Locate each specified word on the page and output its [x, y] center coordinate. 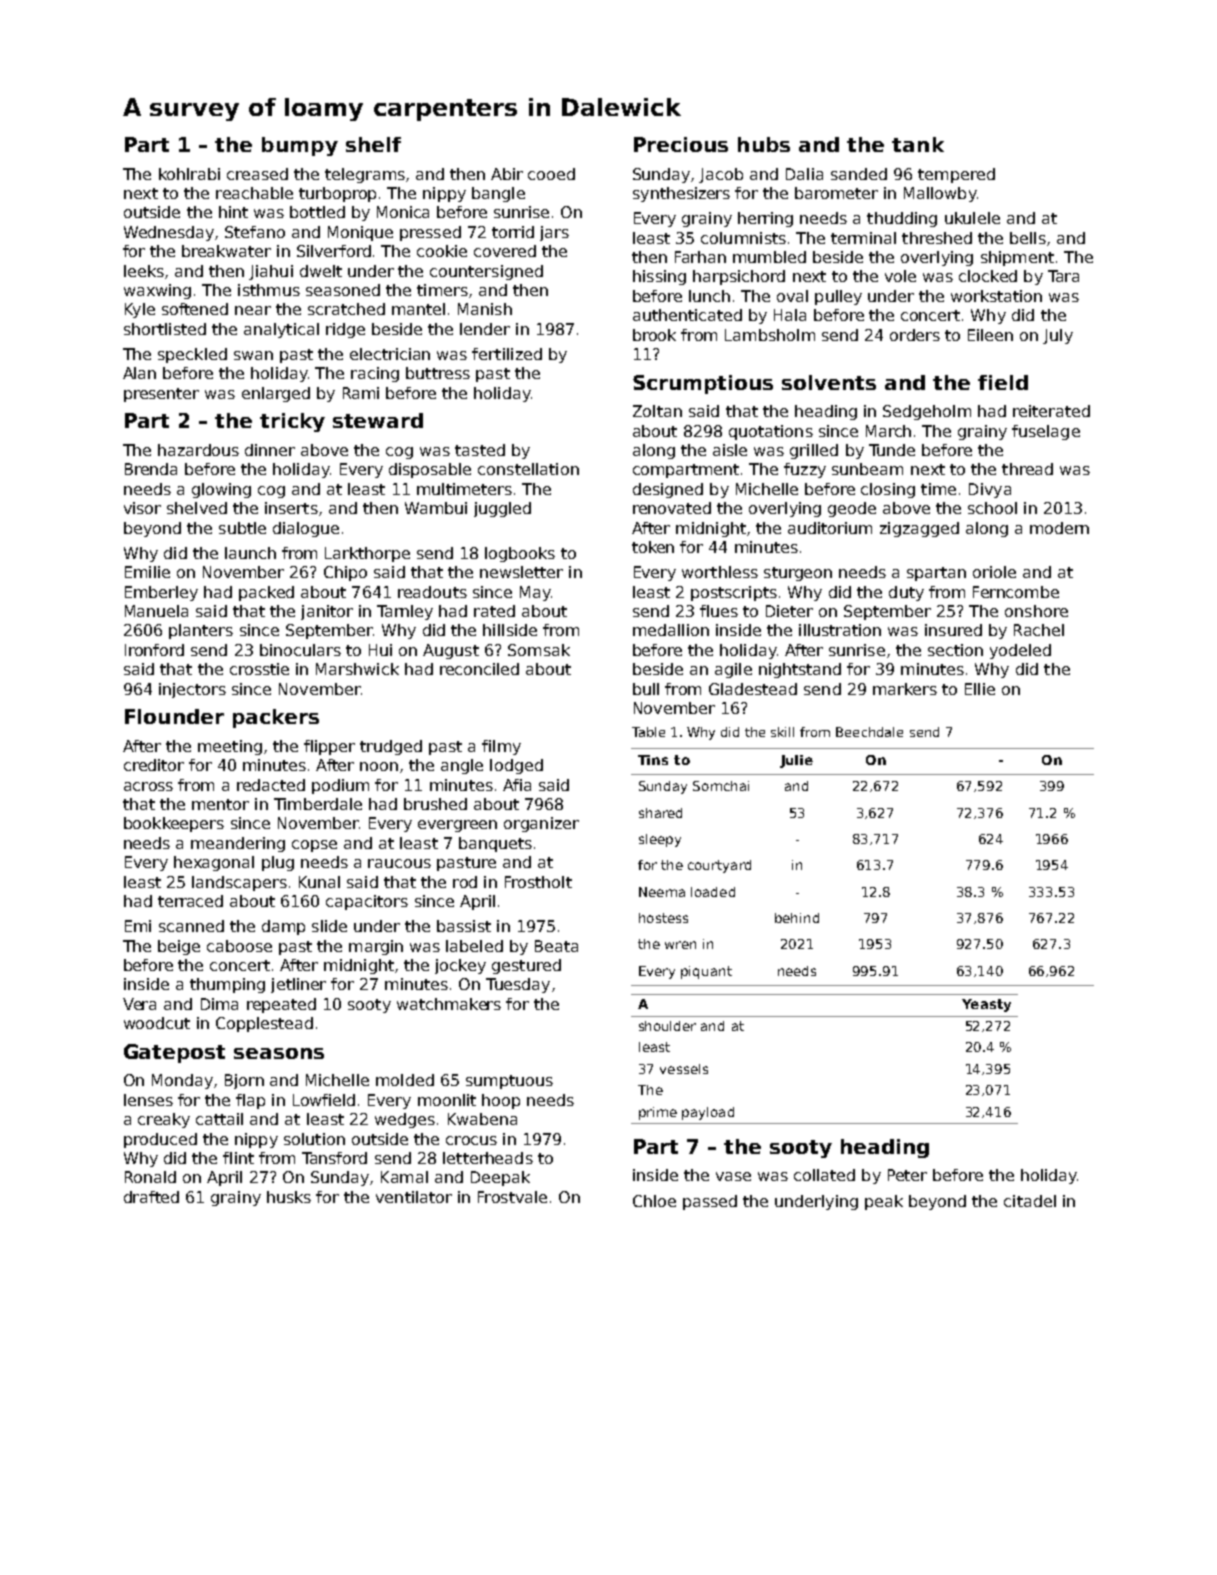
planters [201, 631]
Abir [507, 174]
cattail [219, 1119]
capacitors [367, 902]
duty [906, 593]
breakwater [226, 251]
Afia [517, 785]
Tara [1063, 276]
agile [733, 670]
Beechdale [869, 732]
